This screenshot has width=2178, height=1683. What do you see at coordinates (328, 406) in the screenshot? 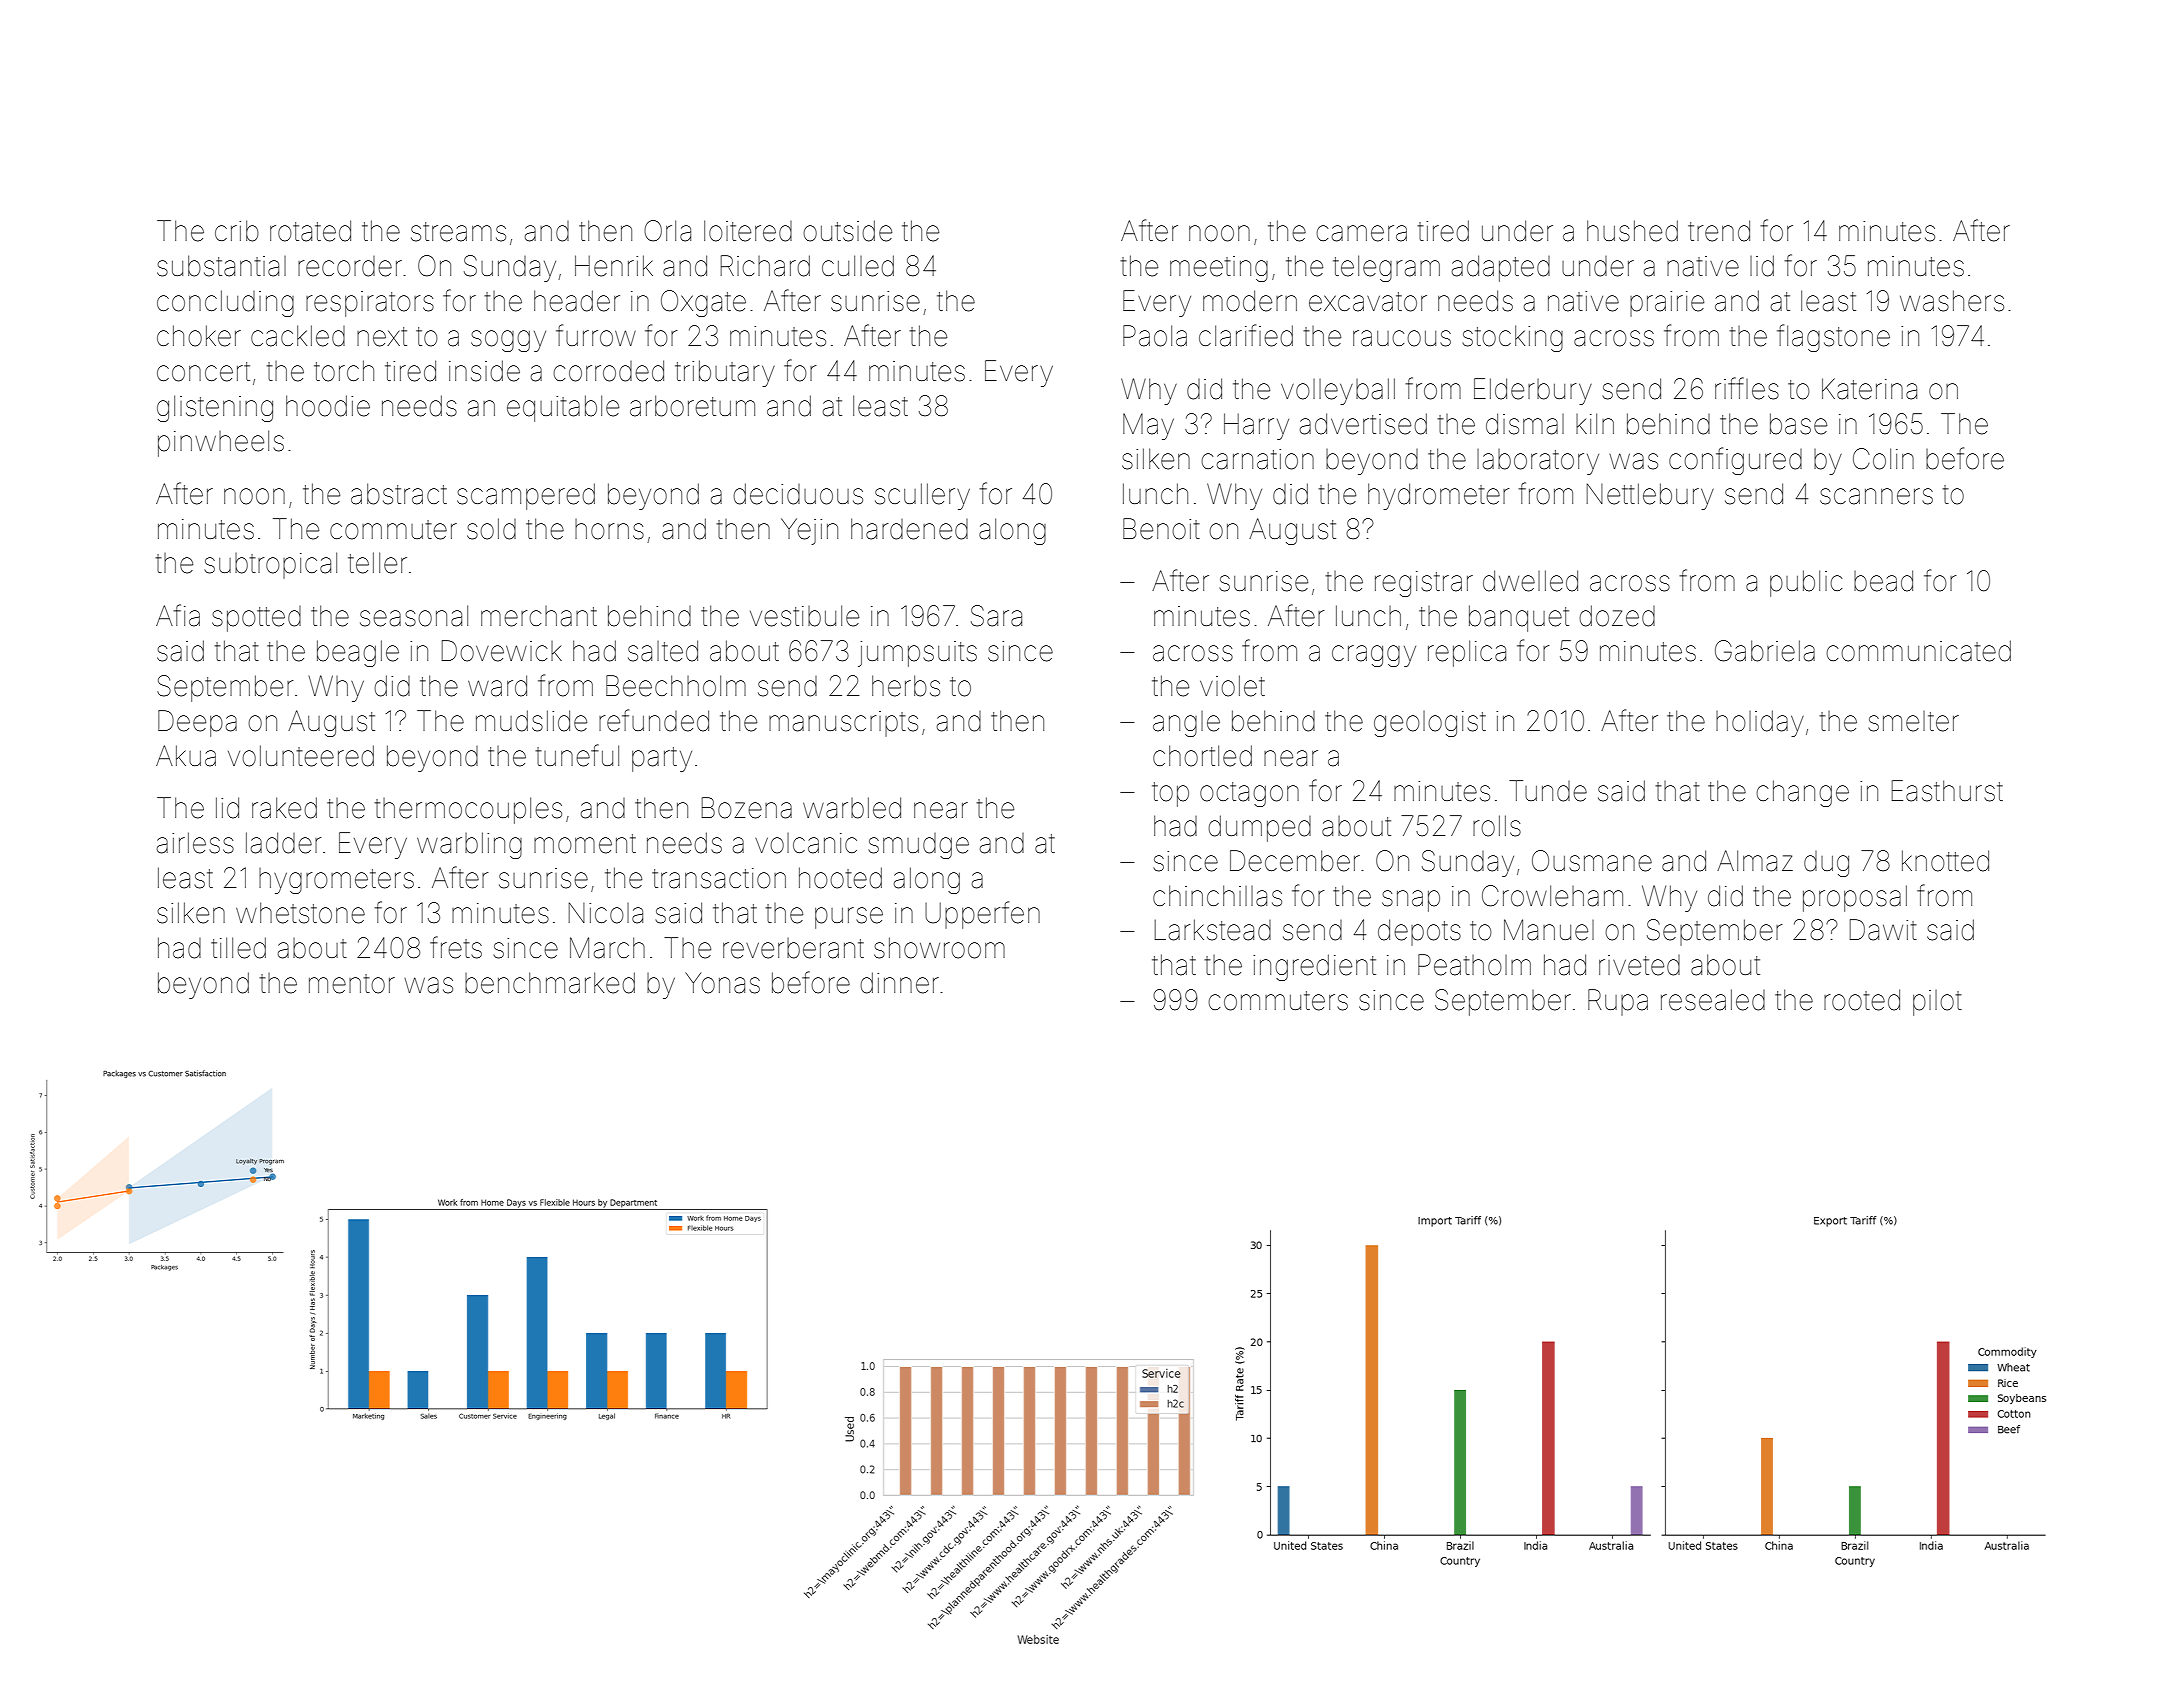
I see `hoodie` at bounding box center [328, 406].
